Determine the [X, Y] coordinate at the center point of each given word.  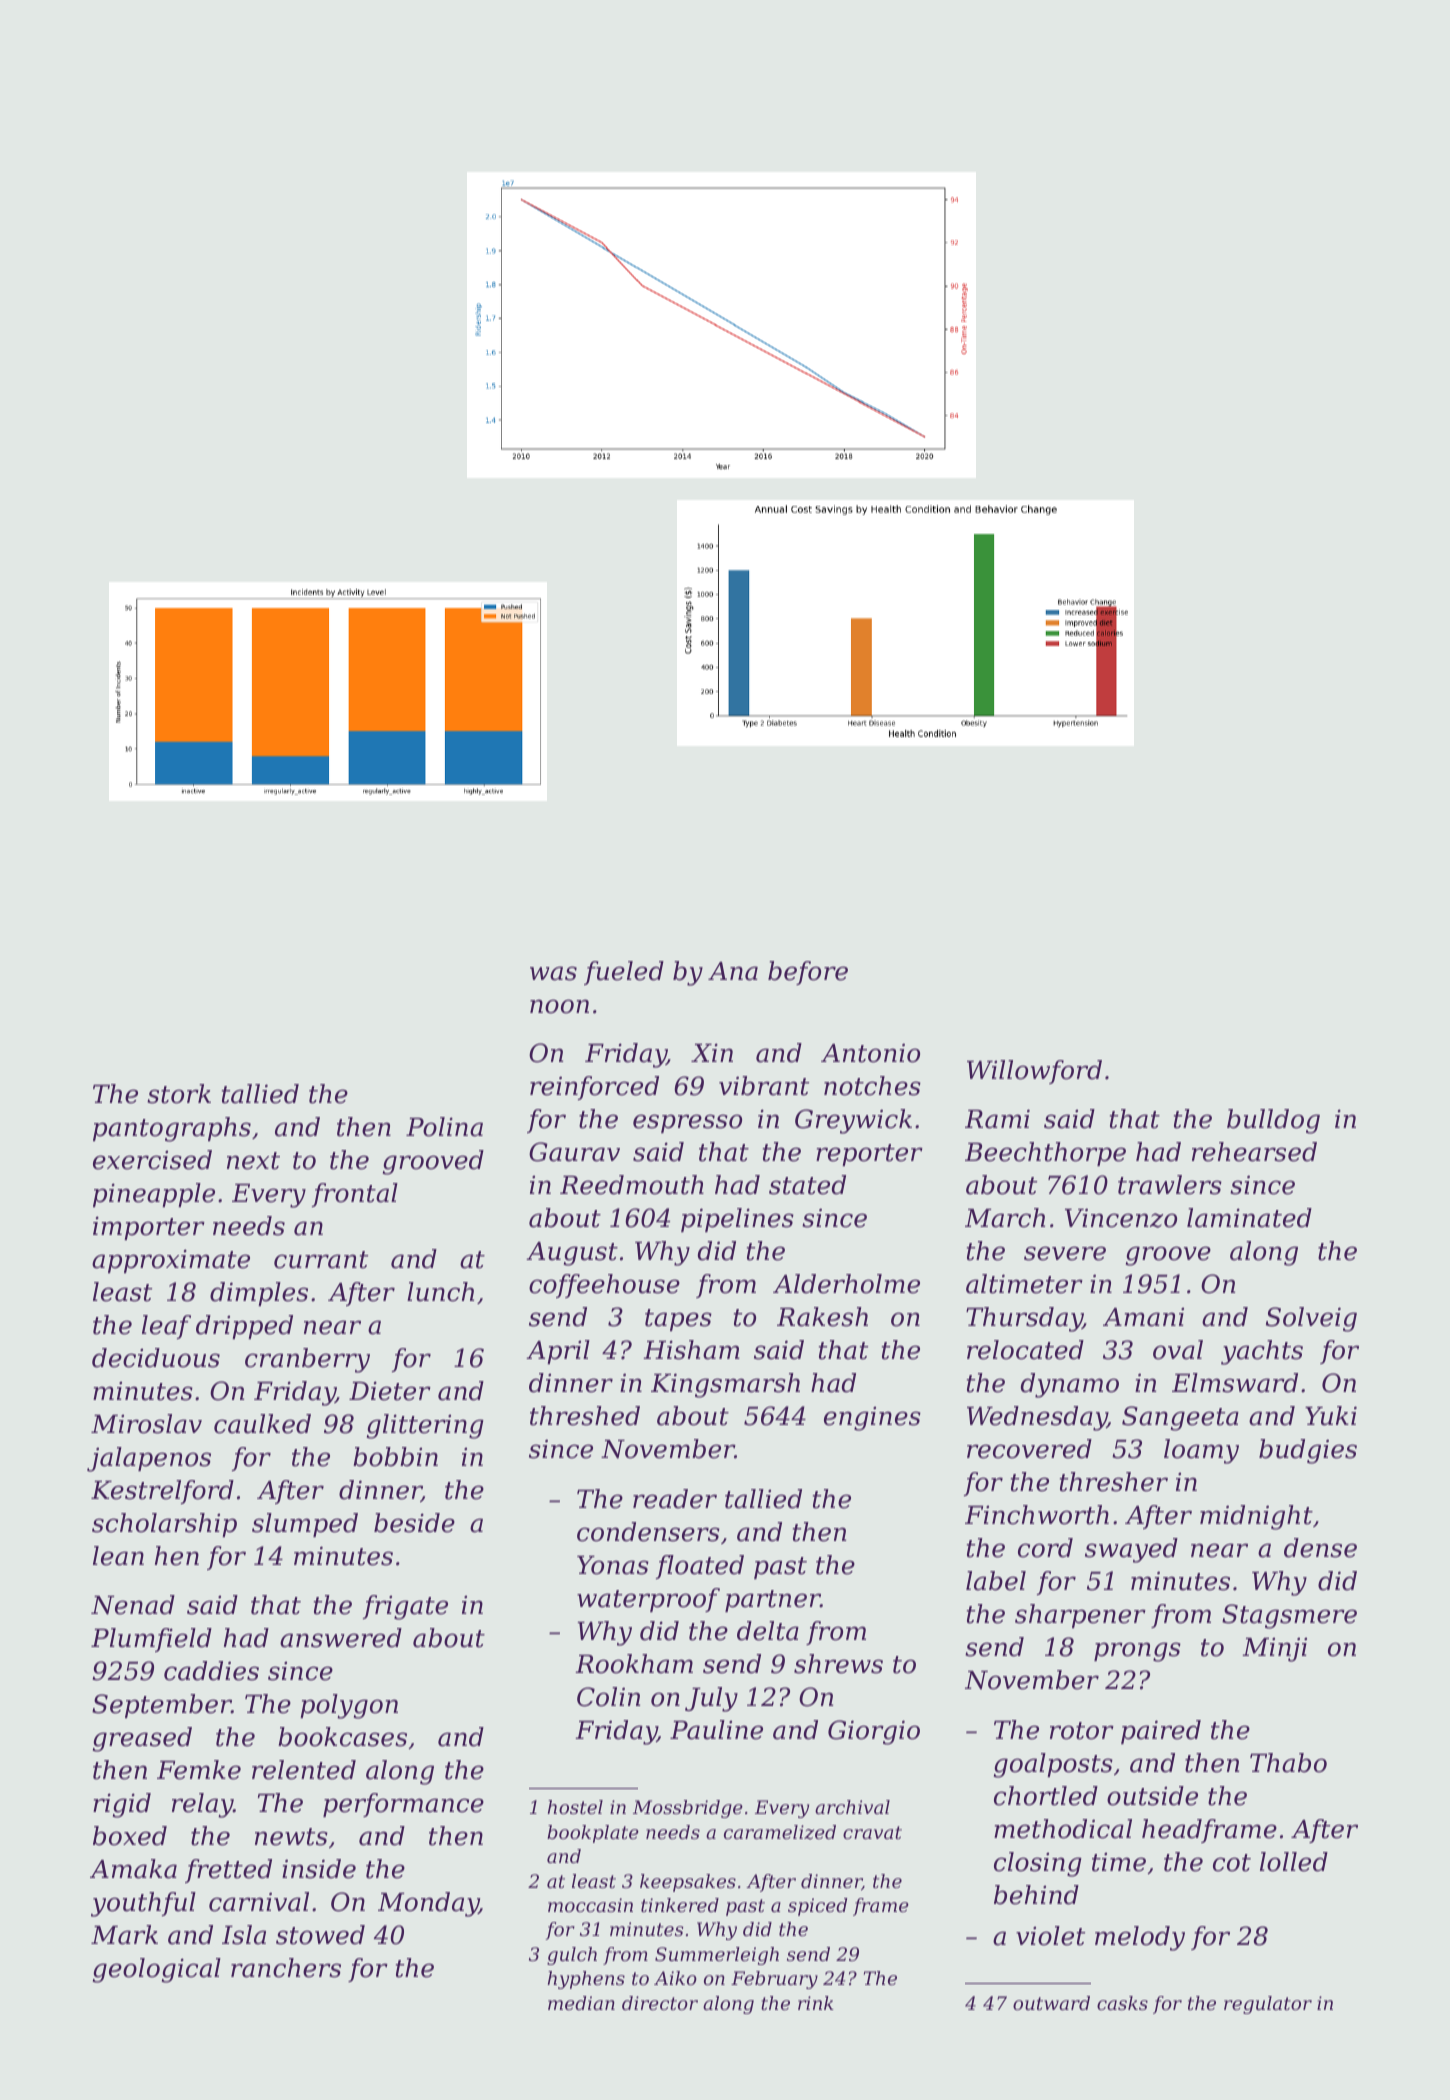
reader [675, 1499]
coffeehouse [604, 1286]
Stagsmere [1289, 1616]
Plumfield [151, 1640]
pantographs [172, 1129]
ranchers [286, 1968]
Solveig [1311, 1319]
